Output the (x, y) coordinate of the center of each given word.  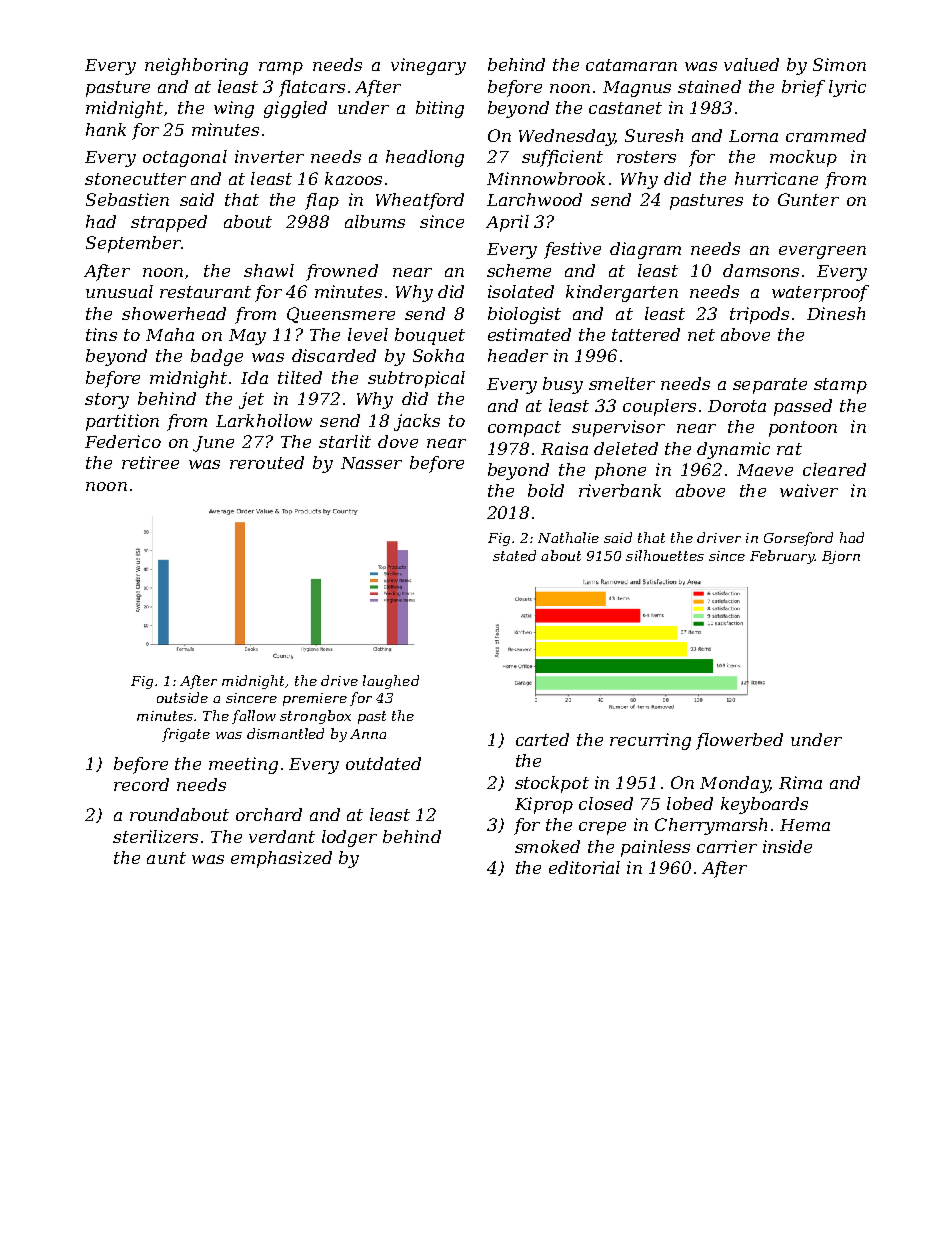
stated (514, 555)
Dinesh (836, 313)
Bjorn (841, 557)
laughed (391, 682)
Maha (170, 334)
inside (787, 846)
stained (709, 86)
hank (106, 129)
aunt (166, 858)
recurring (650, 741)
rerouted (267, 462)
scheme (519, 270)
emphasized (281, 859)
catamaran (631, 65)
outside (182, 697)
